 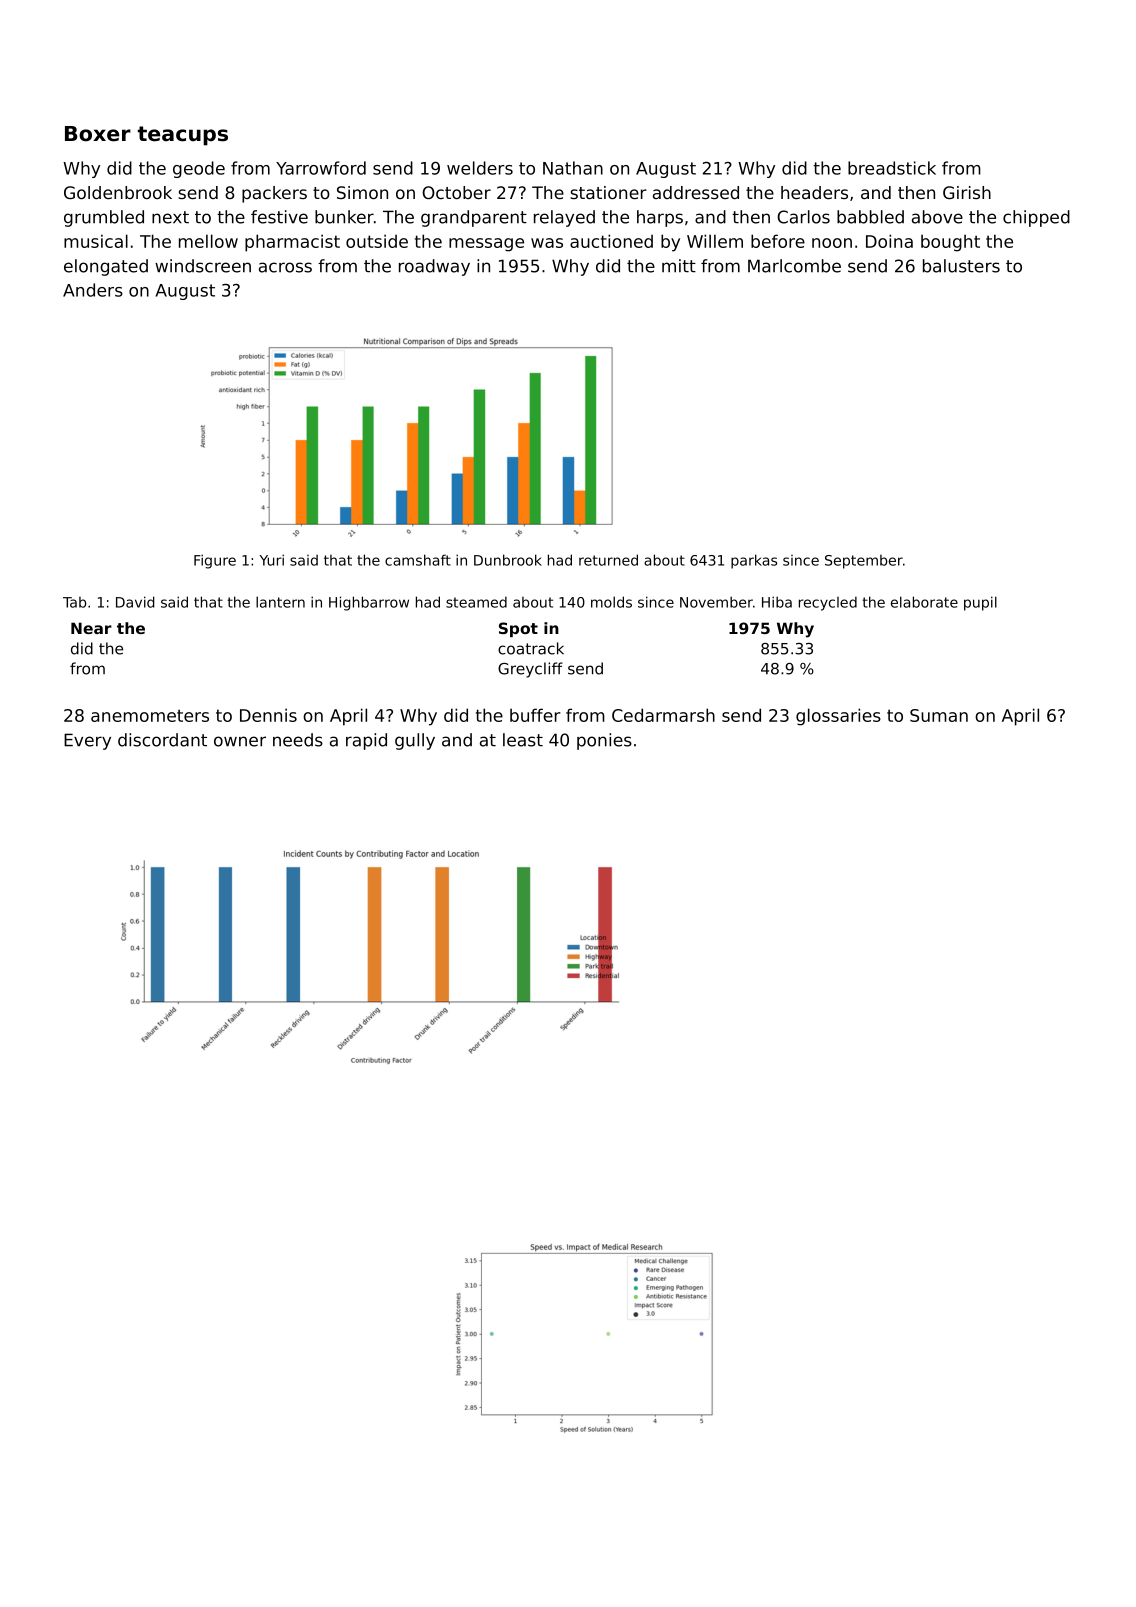 What do you see at coordinates (980, 603) in the page?
I see `pupil` at bounding box center [980, 603].
